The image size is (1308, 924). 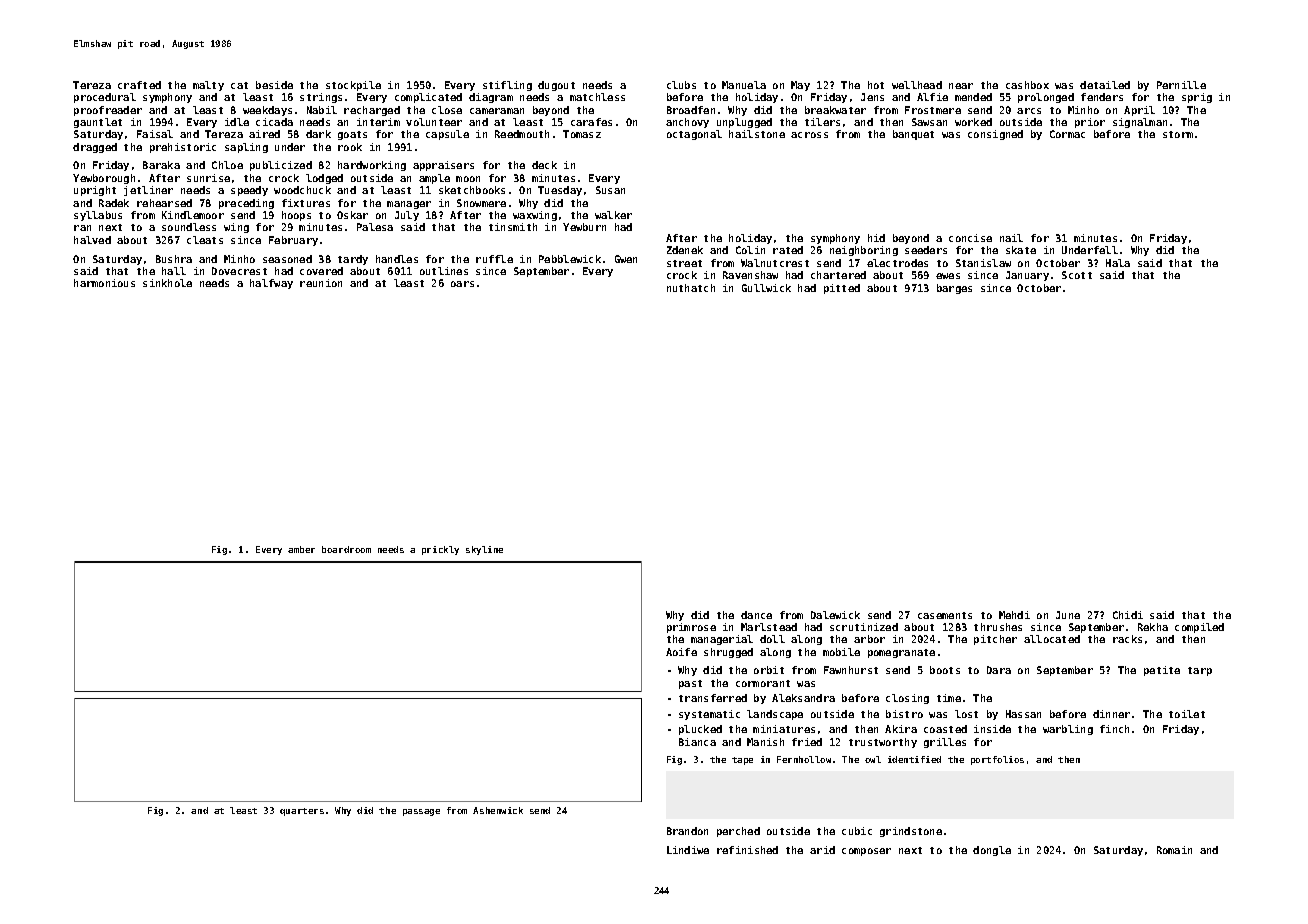 I want to click on passage, so click(x=421, y=812).
